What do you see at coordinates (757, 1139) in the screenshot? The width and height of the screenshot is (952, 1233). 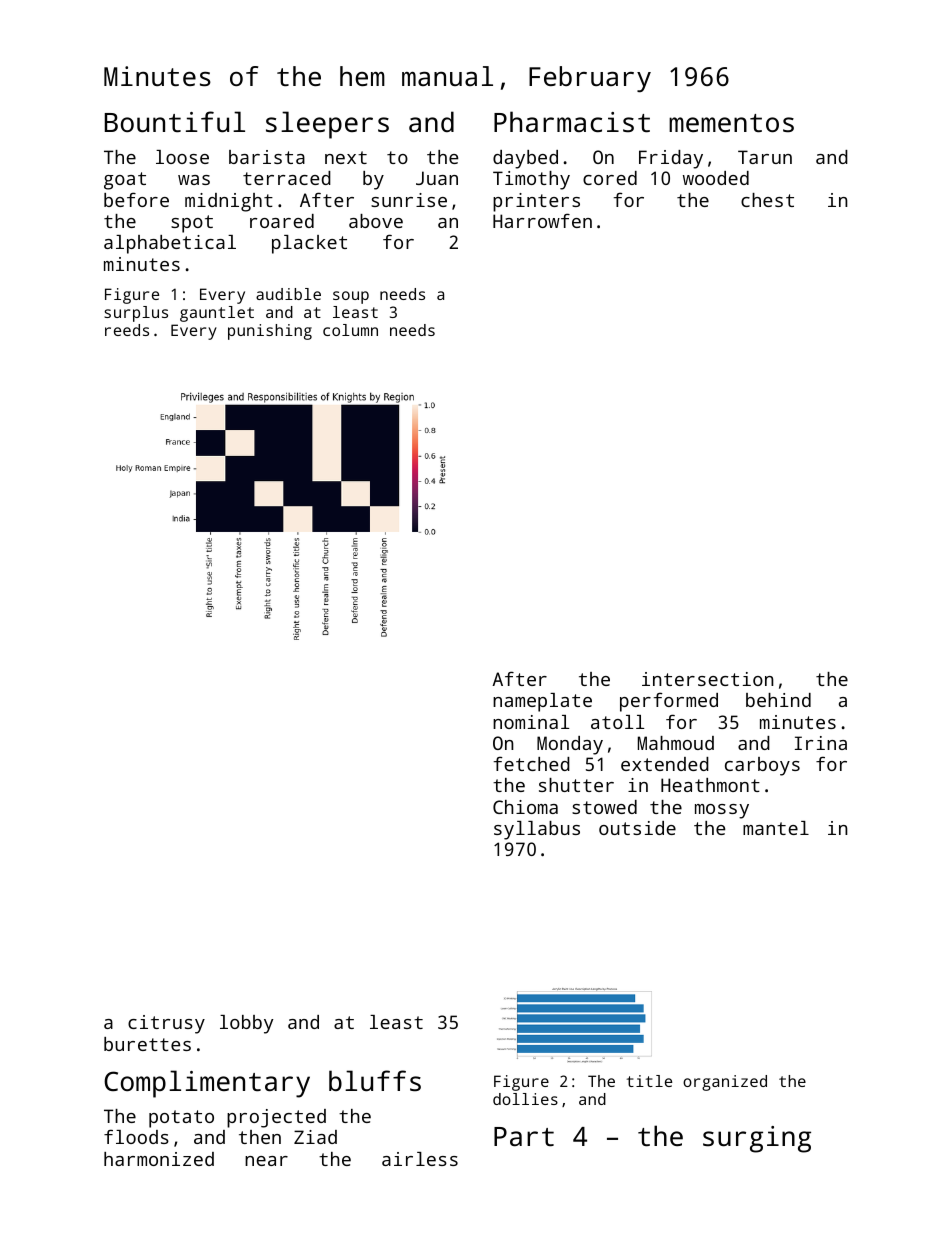 I see `surging` at bounding box center [757, 1139].
